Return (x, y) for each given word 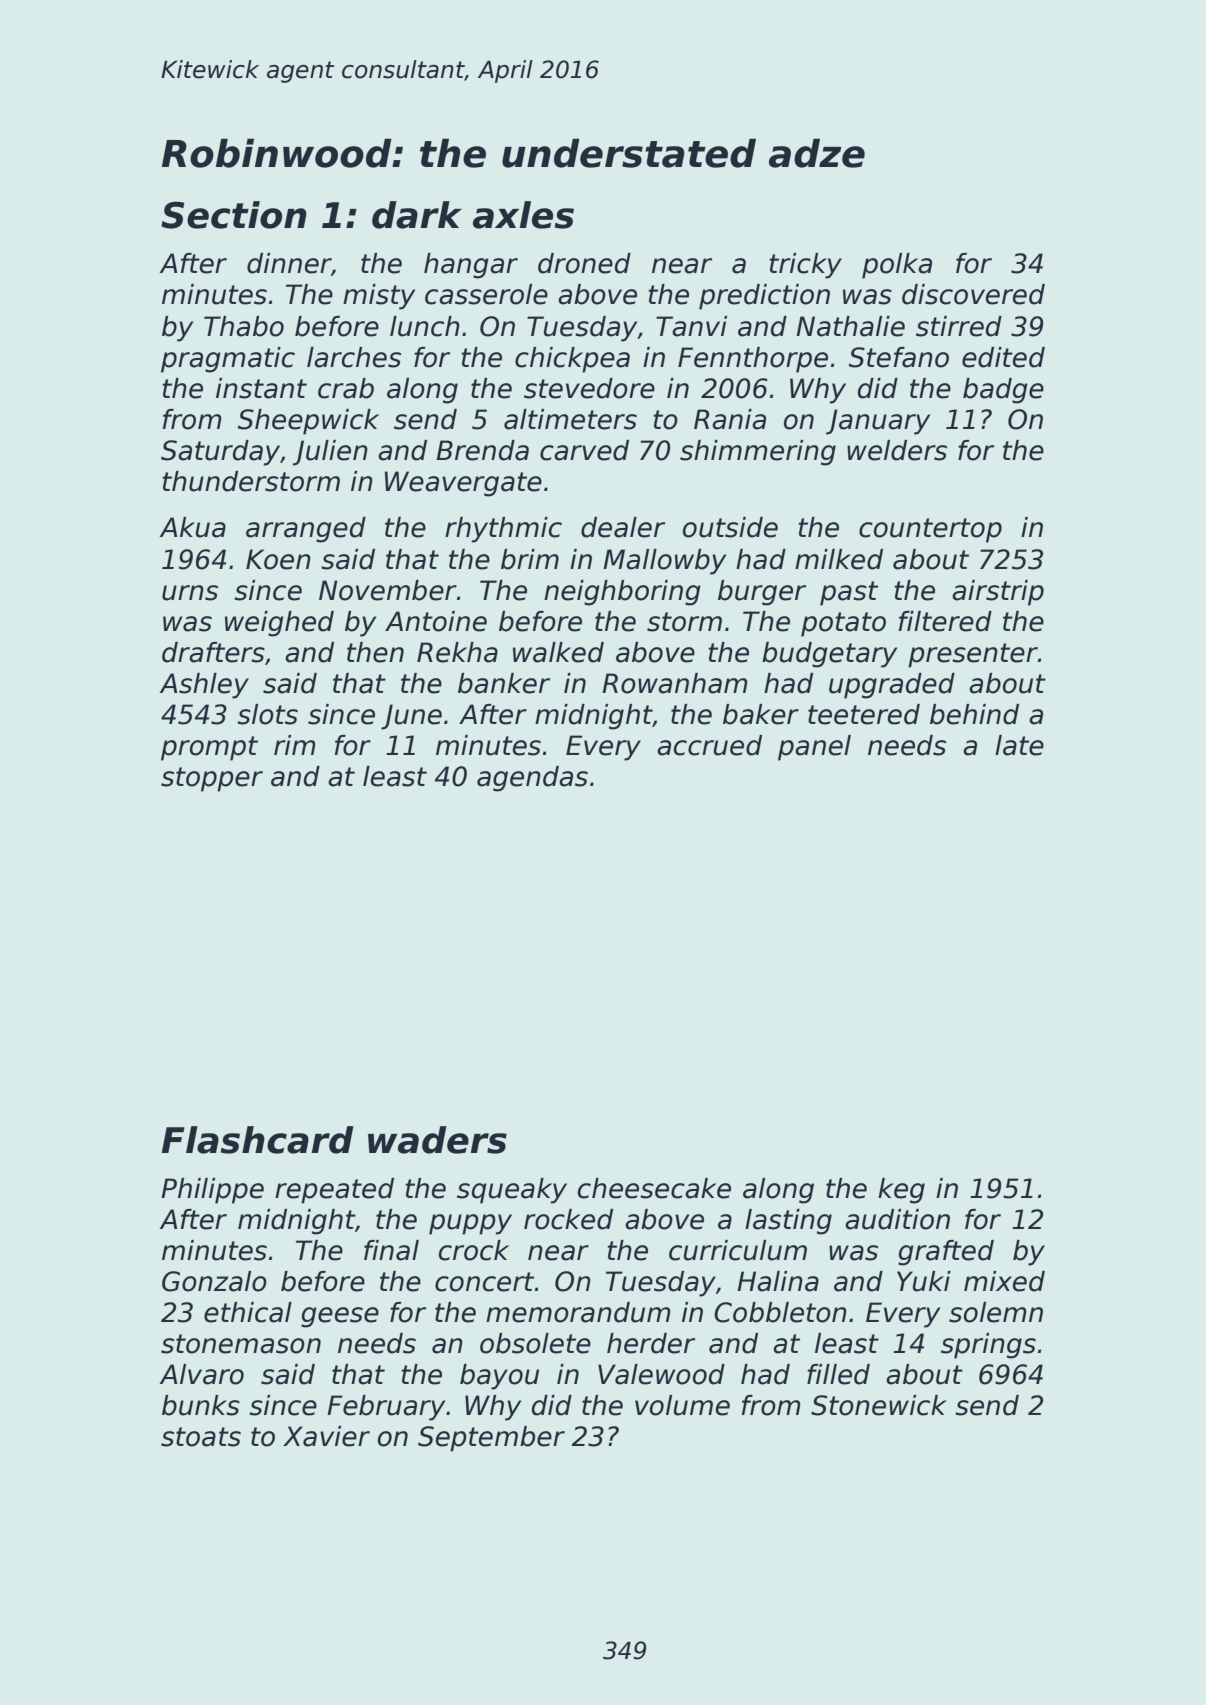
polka (897, 266)
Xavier (326, 1436)
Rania (730, 419)
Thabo (244, 326)
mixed (1004, 1281)
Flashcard (257, 1140)
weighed (279, 624)
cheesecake (654, 1188)
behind (974, 714)
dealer (623, 527)
